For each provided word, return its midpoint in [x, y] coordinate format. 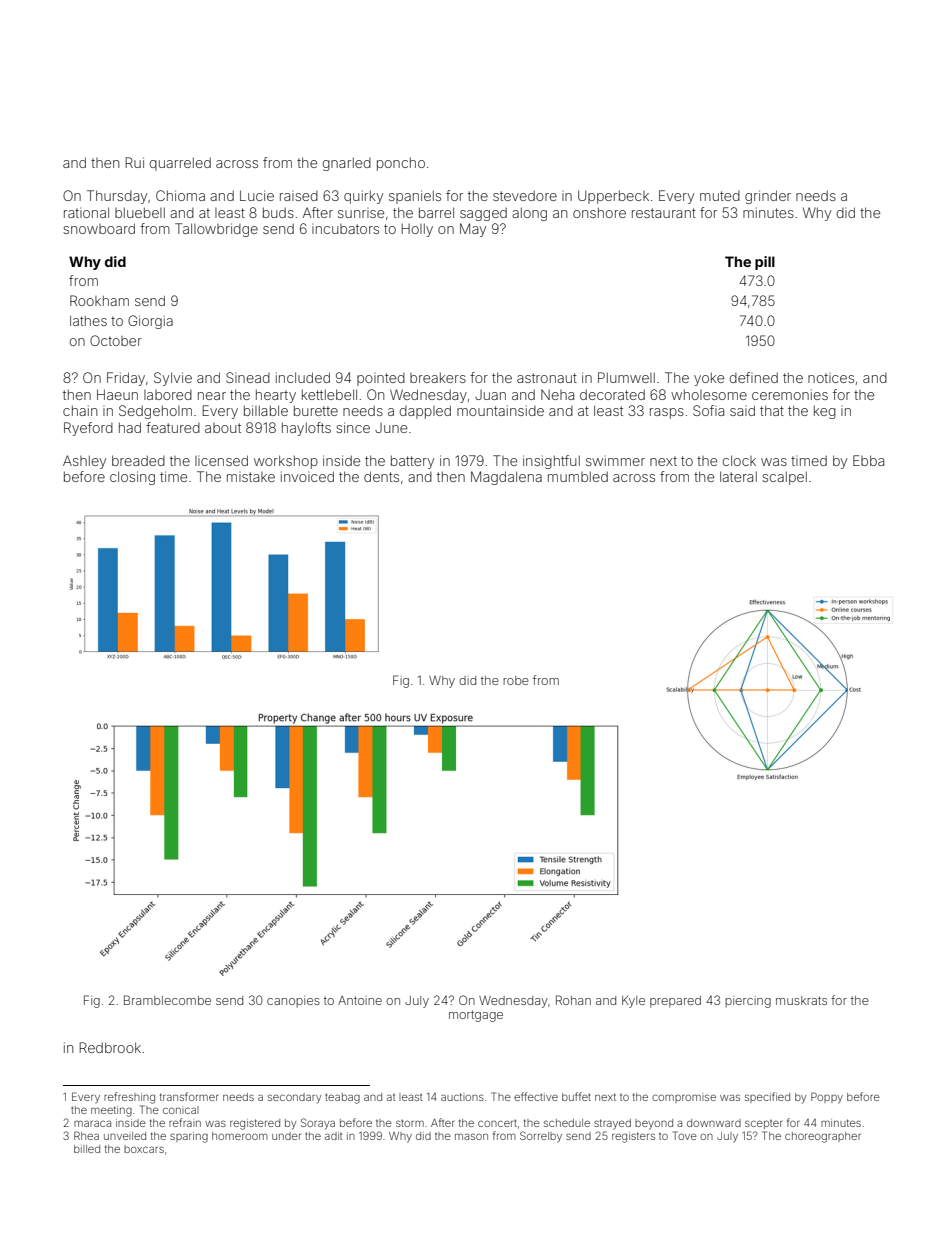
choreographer [823, 1137]
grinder [768, 197]
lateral [738, 476]
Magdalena [506, 478]
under [286, 1136]
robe [516, 680]
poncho [401, 164]
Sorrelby [541, 1137]
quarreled [180, 164]
